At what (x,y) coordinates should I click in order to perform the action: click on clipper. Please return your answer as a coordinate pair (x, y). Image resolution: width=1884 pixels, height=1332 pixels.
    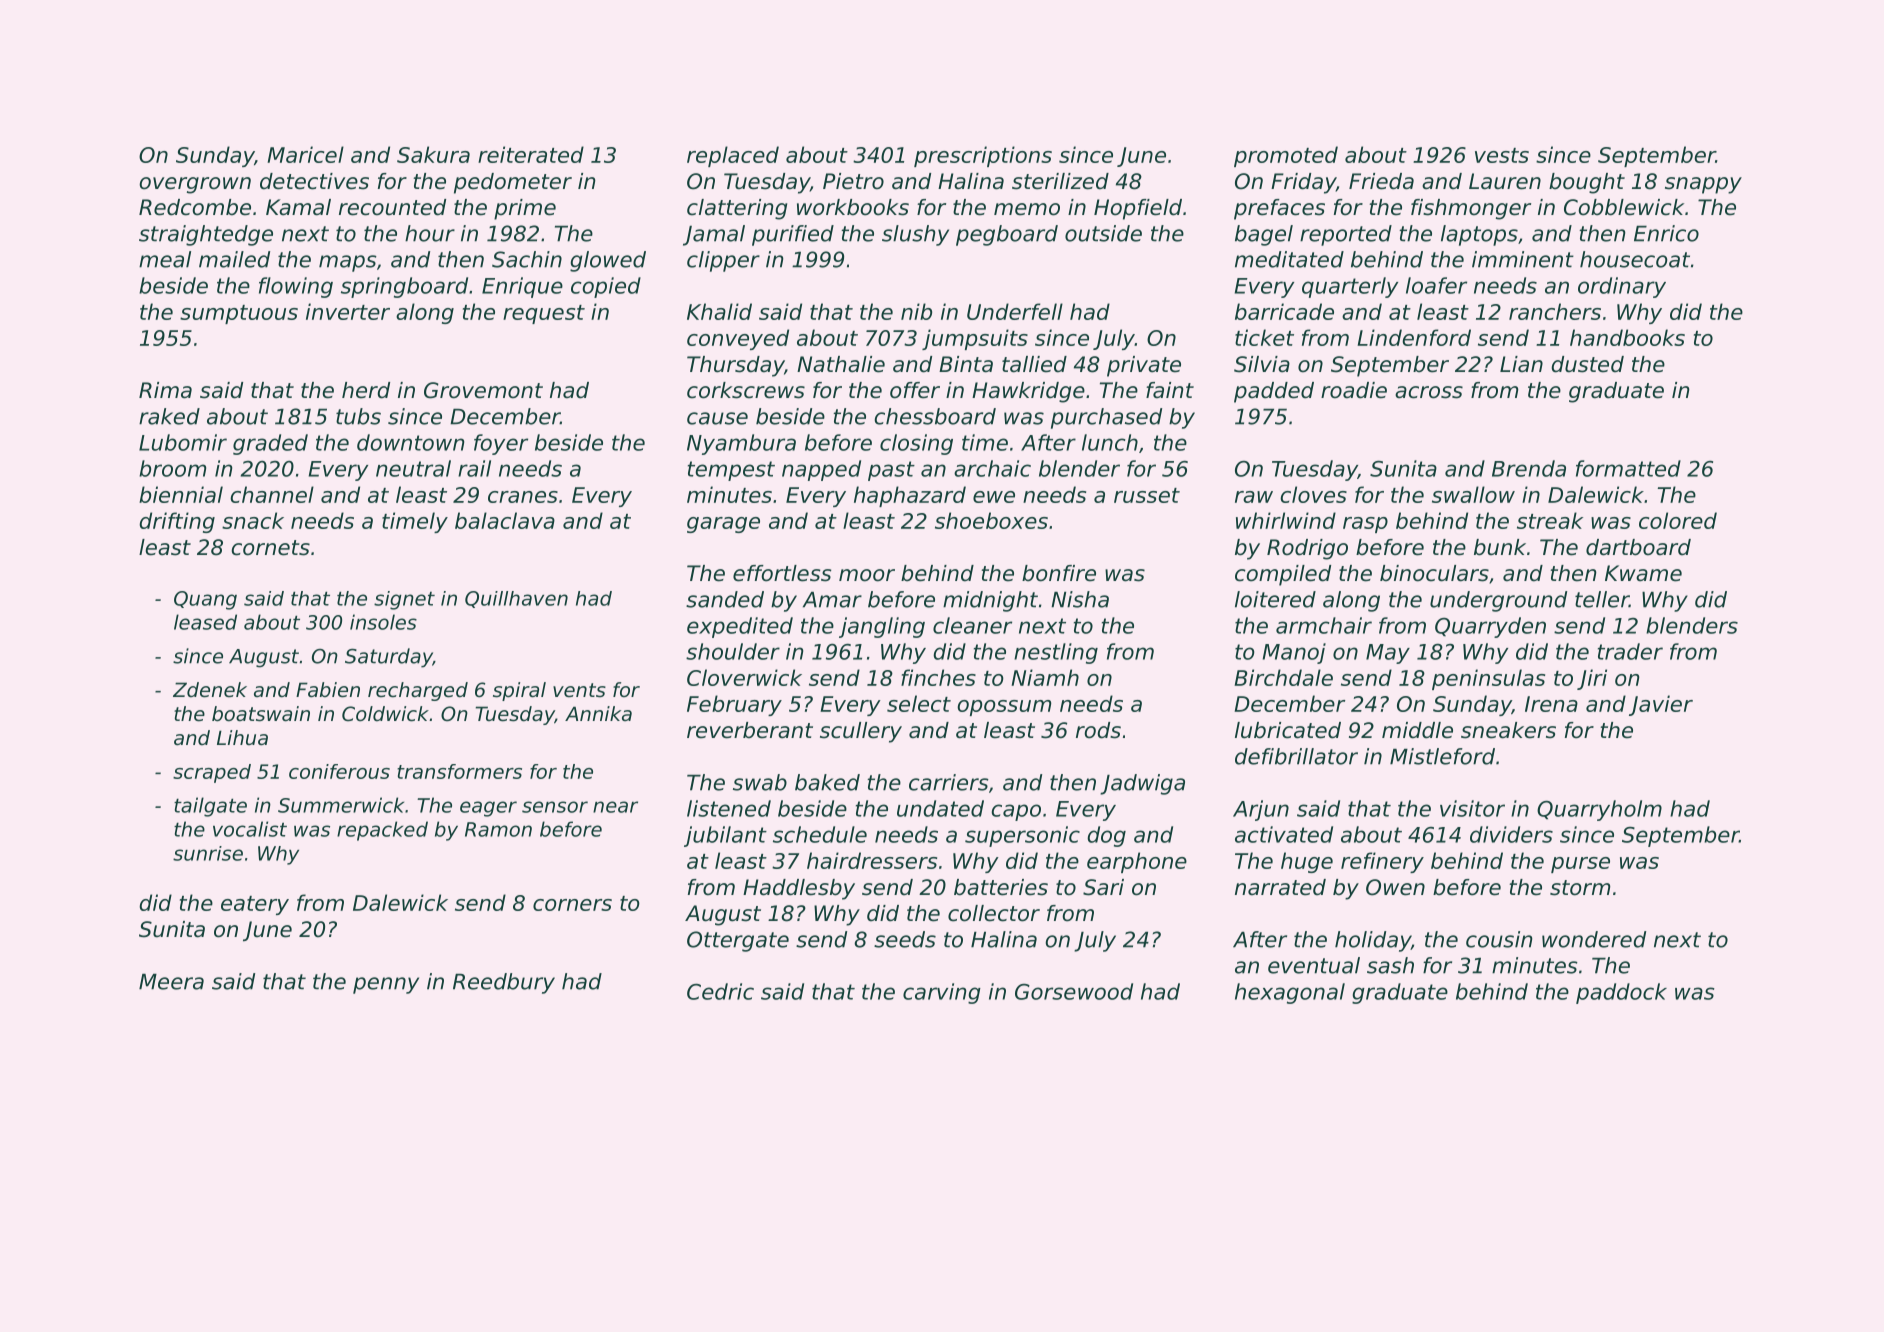
    Looking at the image, I should click on (723, 261).
